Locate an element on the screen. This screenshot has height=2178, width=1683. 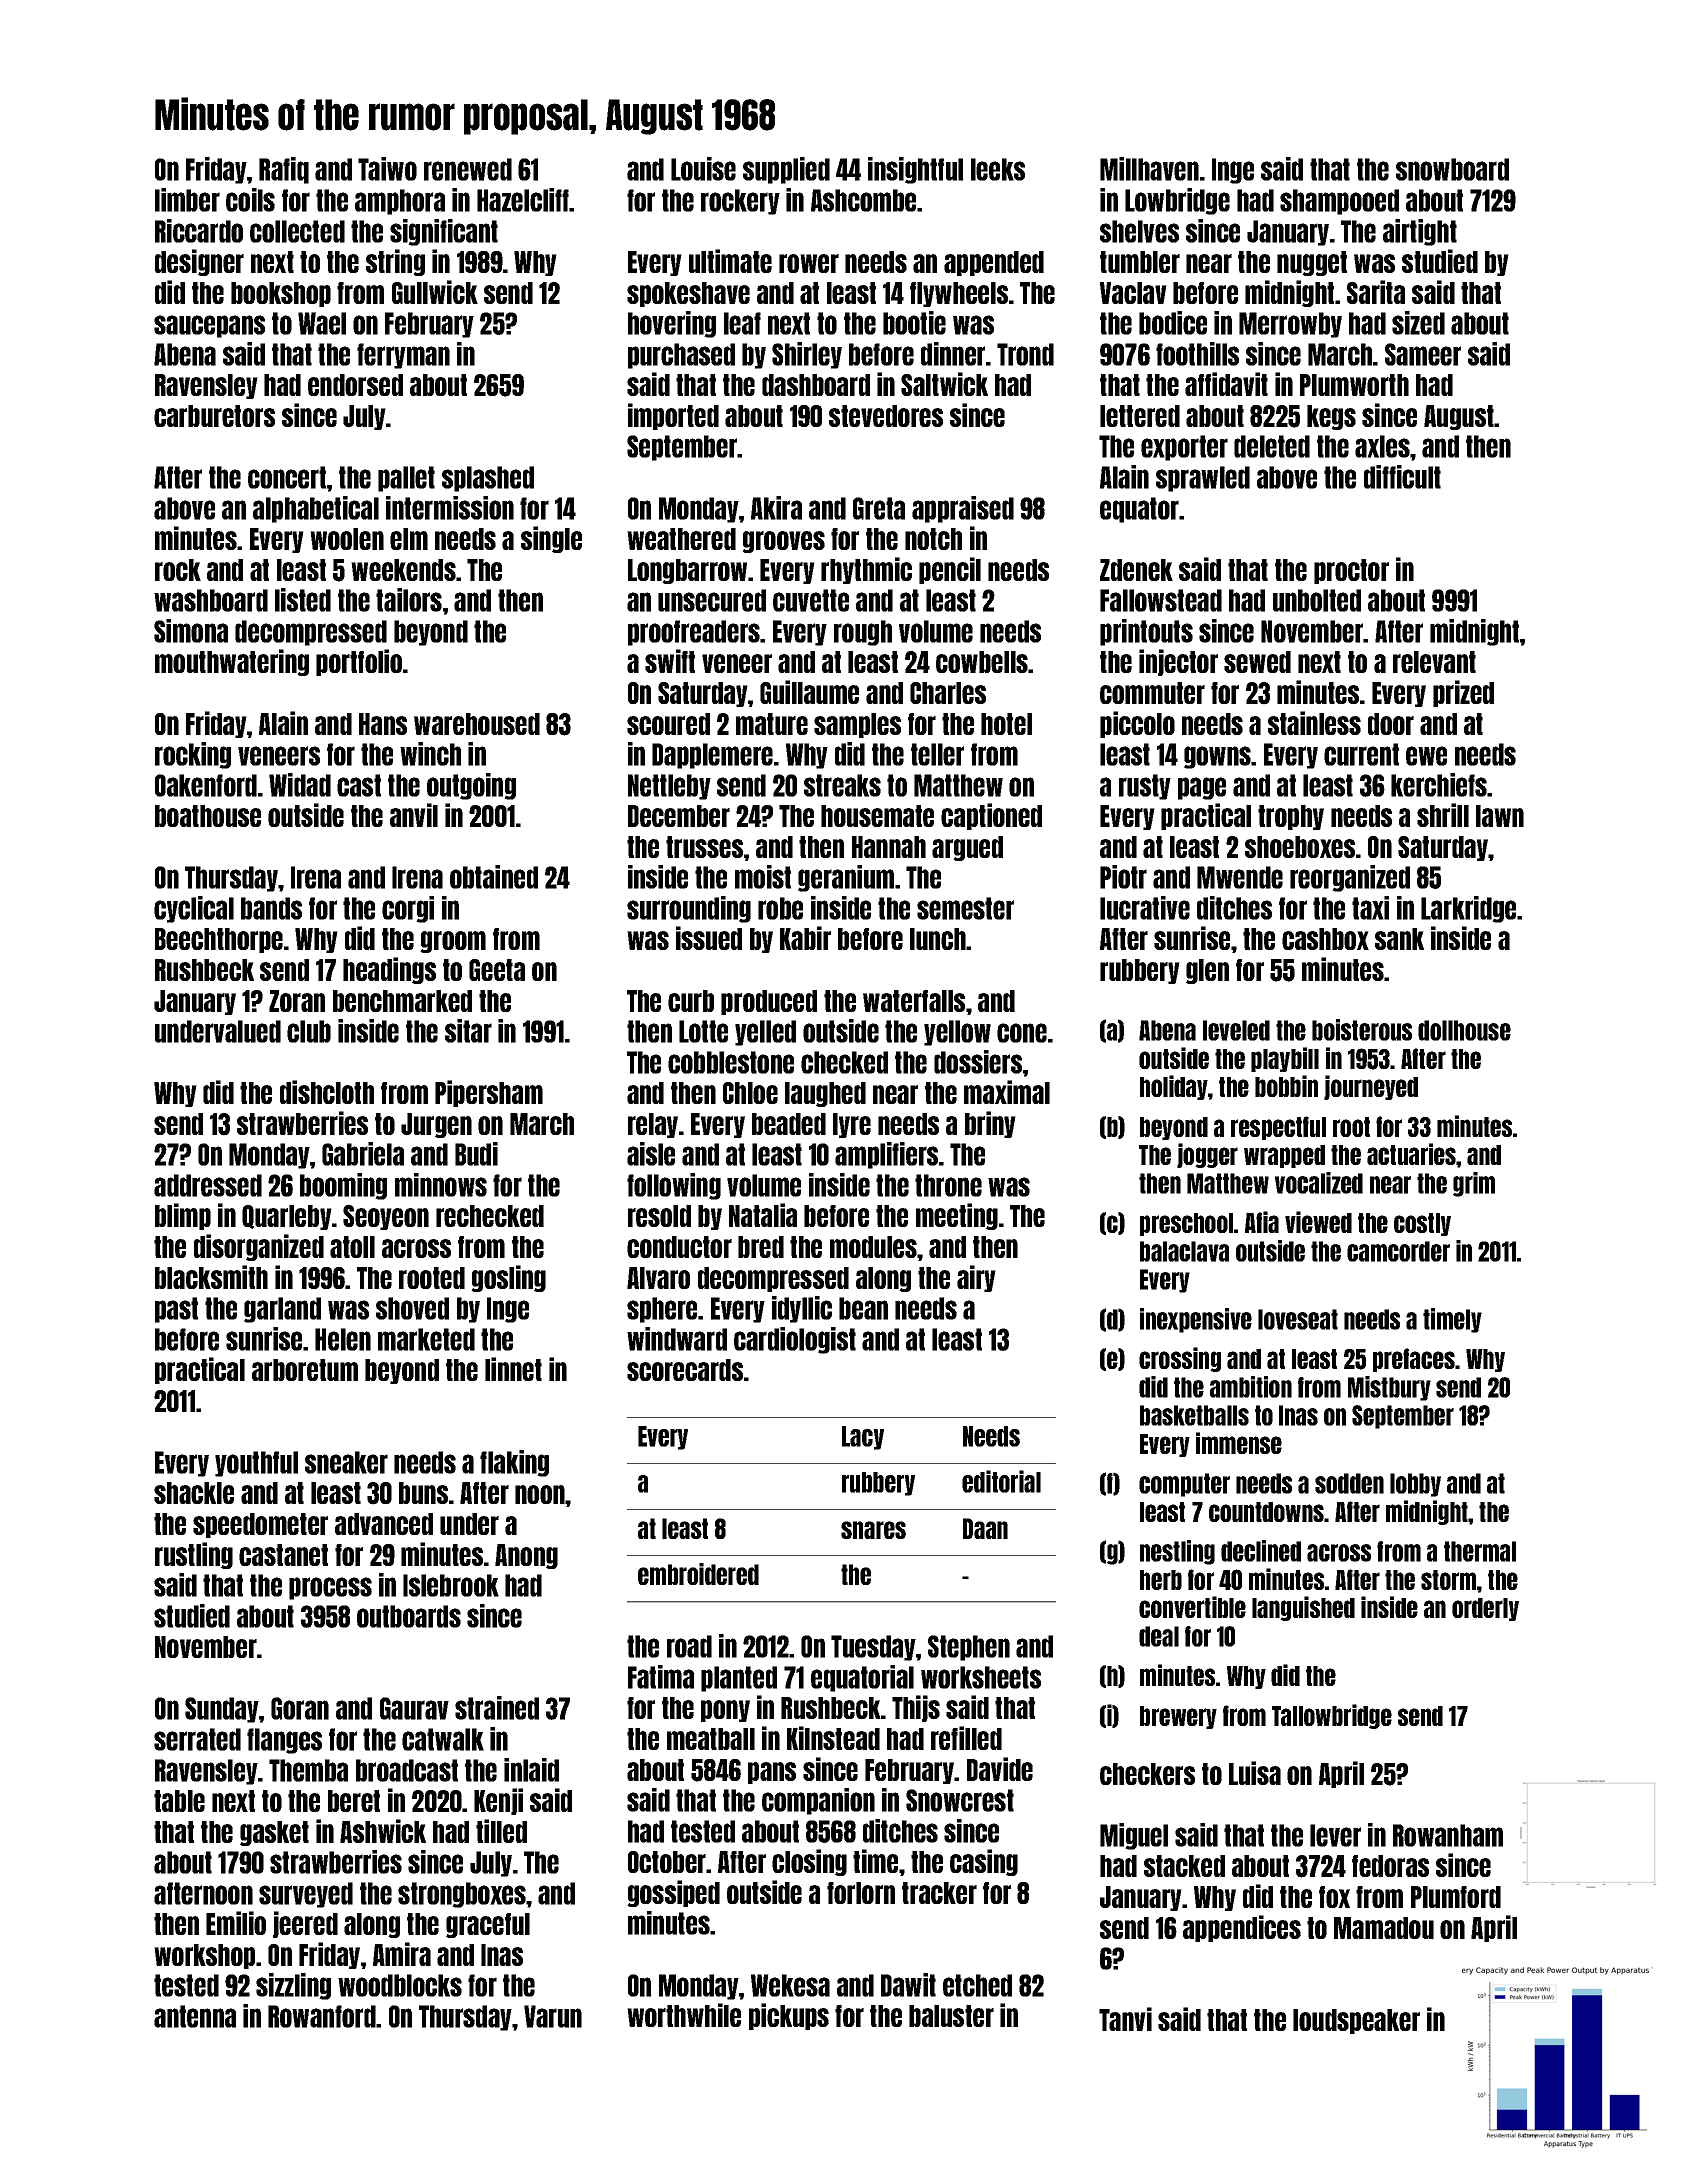
string is located at coordinates (395, 262).
